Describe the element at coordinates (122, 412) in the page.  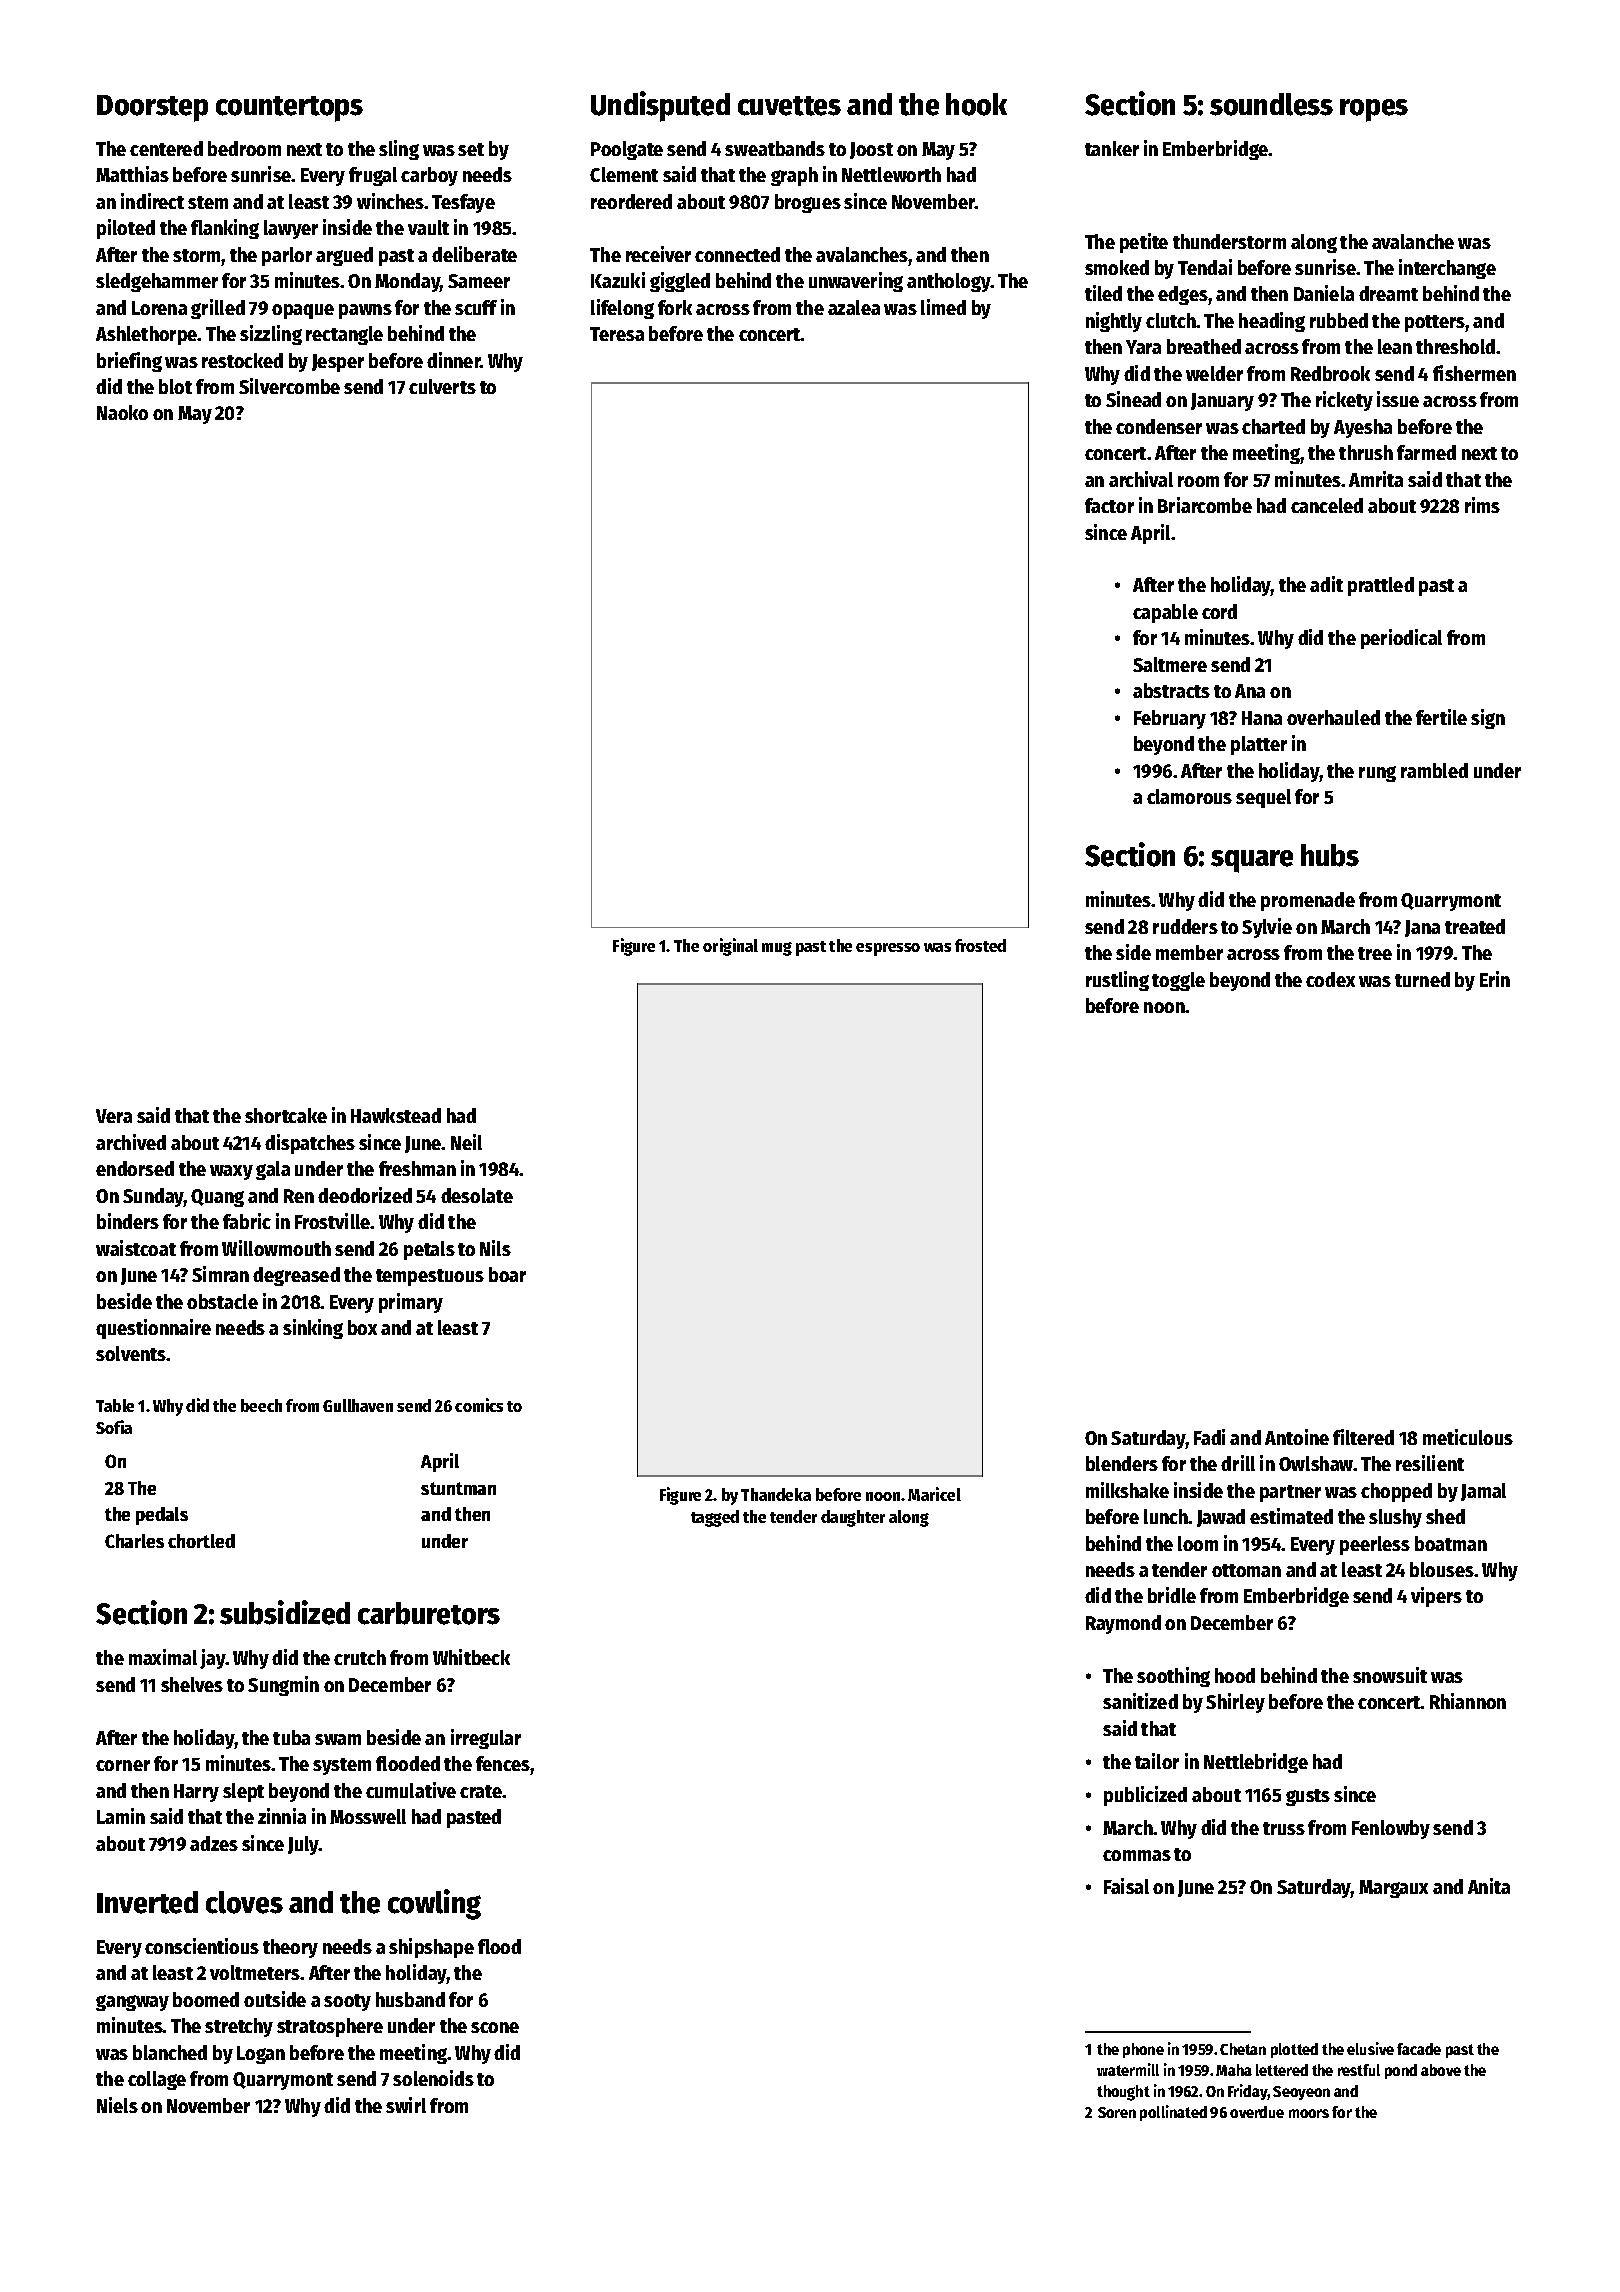
I see `Naoko` at that location.
